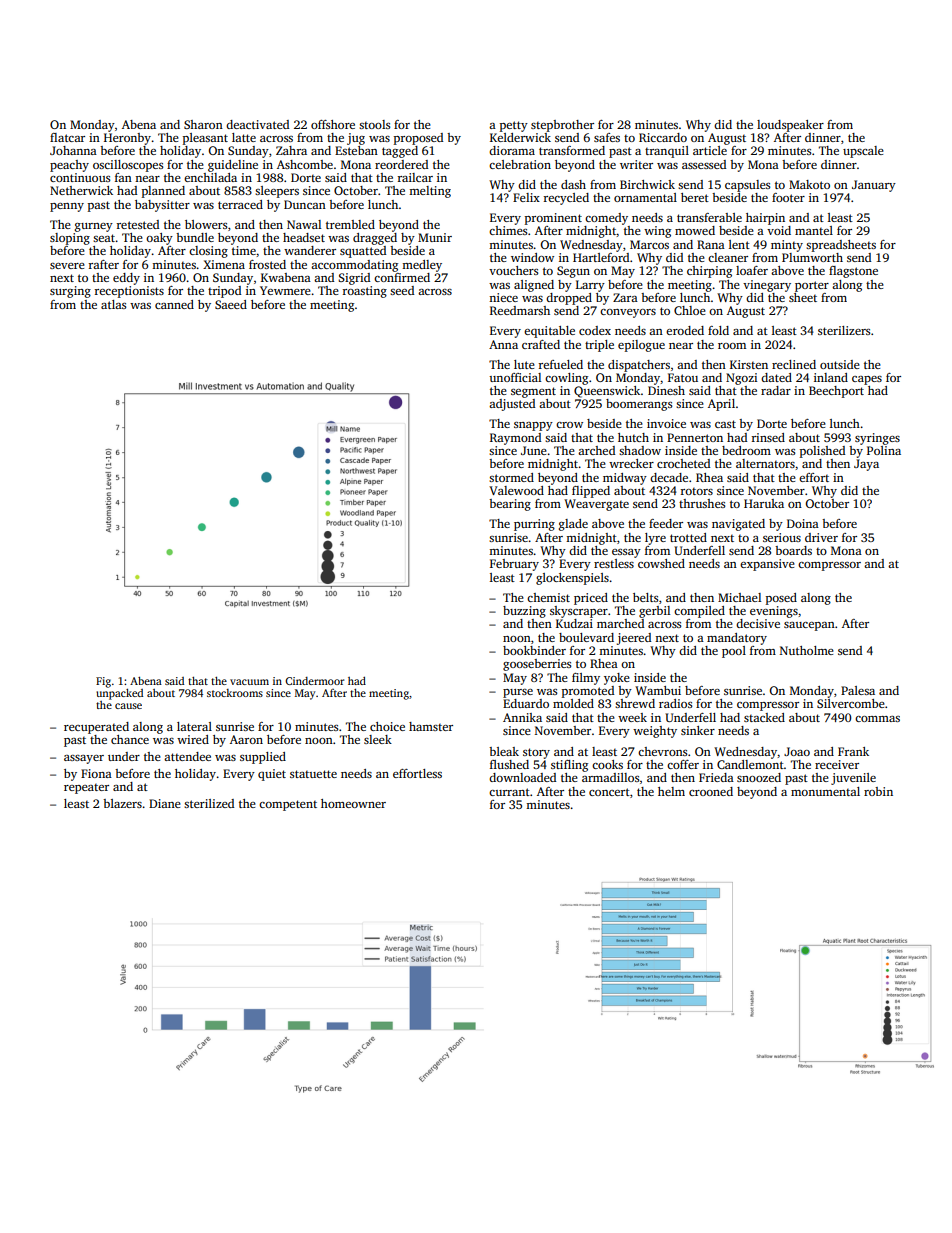 The height and width of the screenshot is (1233, 952). What do you see at coordinates (533, 426) in the screenshot?
I see `snappy` at bounding box center [533, 426].
